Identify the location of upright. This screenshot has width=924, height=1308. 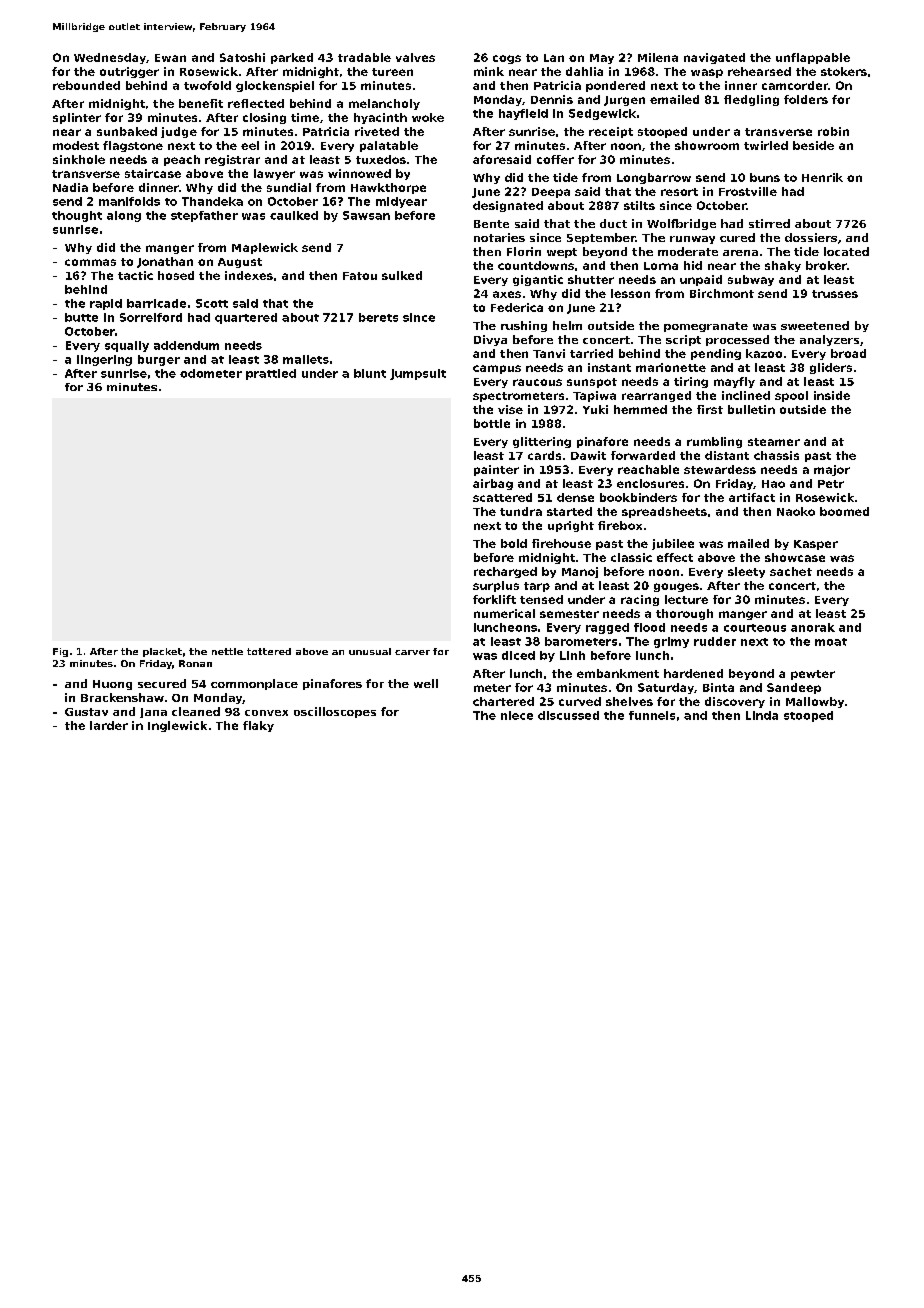
(571, 526).
